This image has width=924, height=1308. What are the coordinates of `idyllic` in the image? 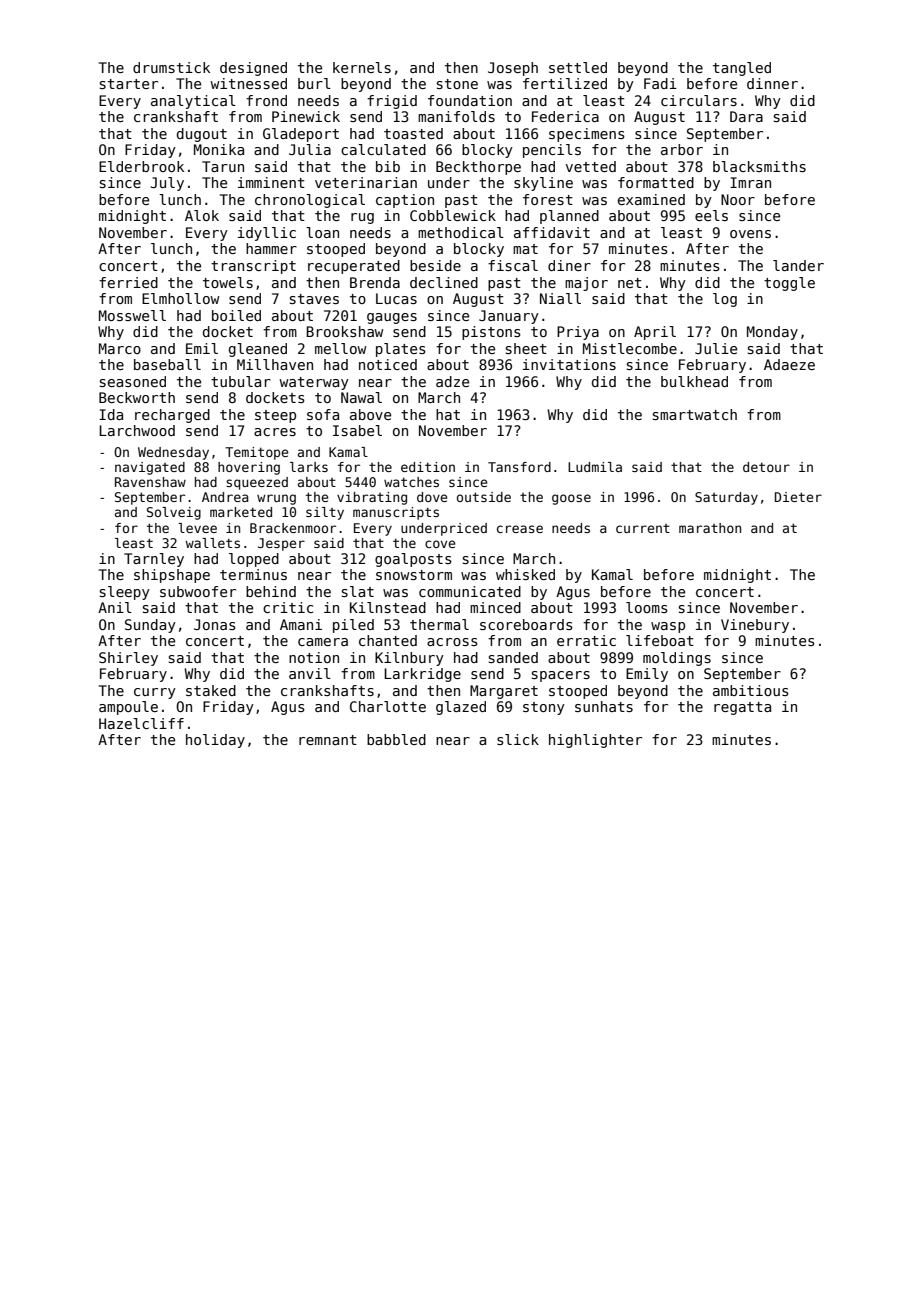 It's located at (267, 234).
